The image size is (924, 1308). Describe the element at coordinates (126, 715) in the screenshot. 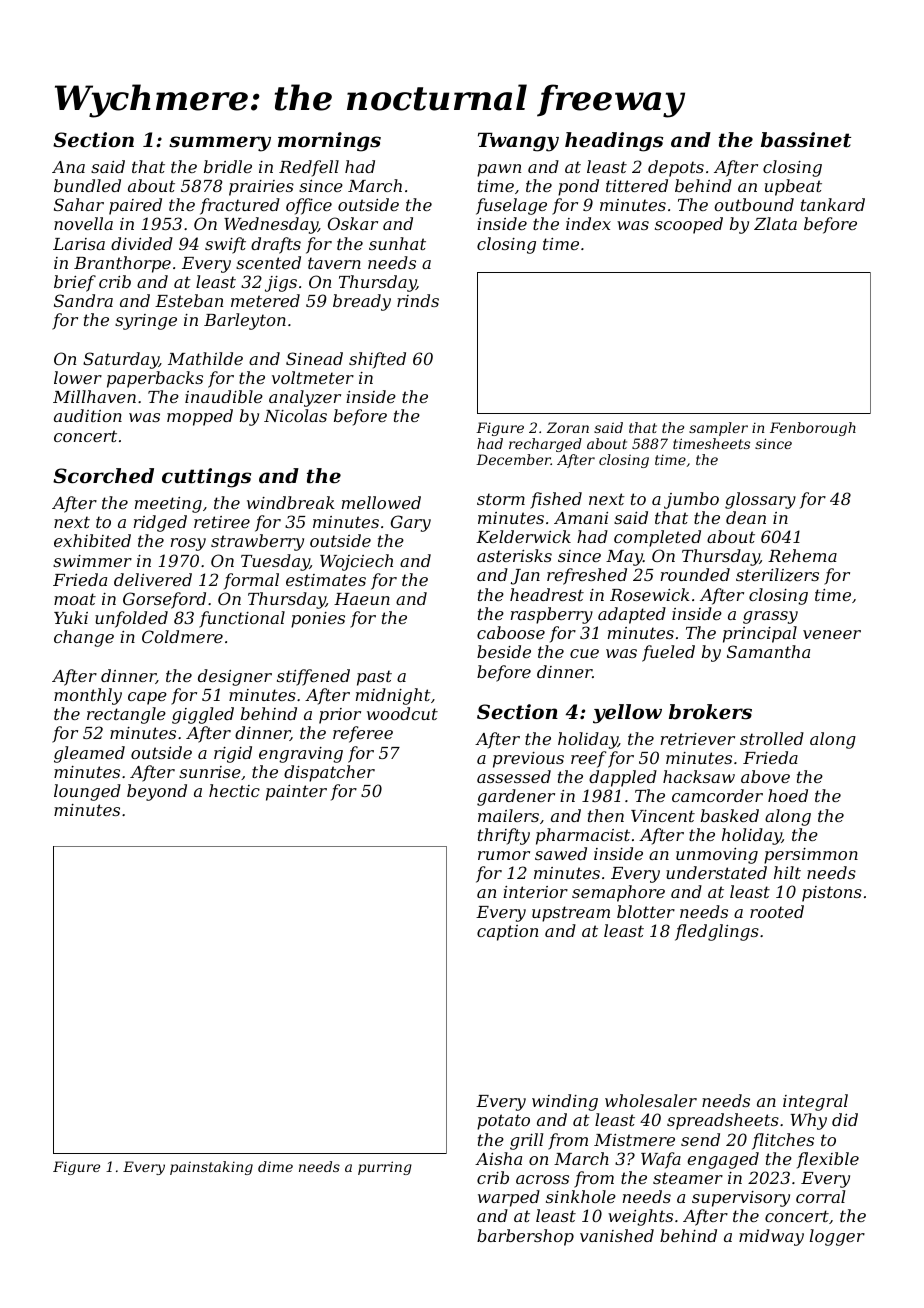

I see `rectangle` at that location.
